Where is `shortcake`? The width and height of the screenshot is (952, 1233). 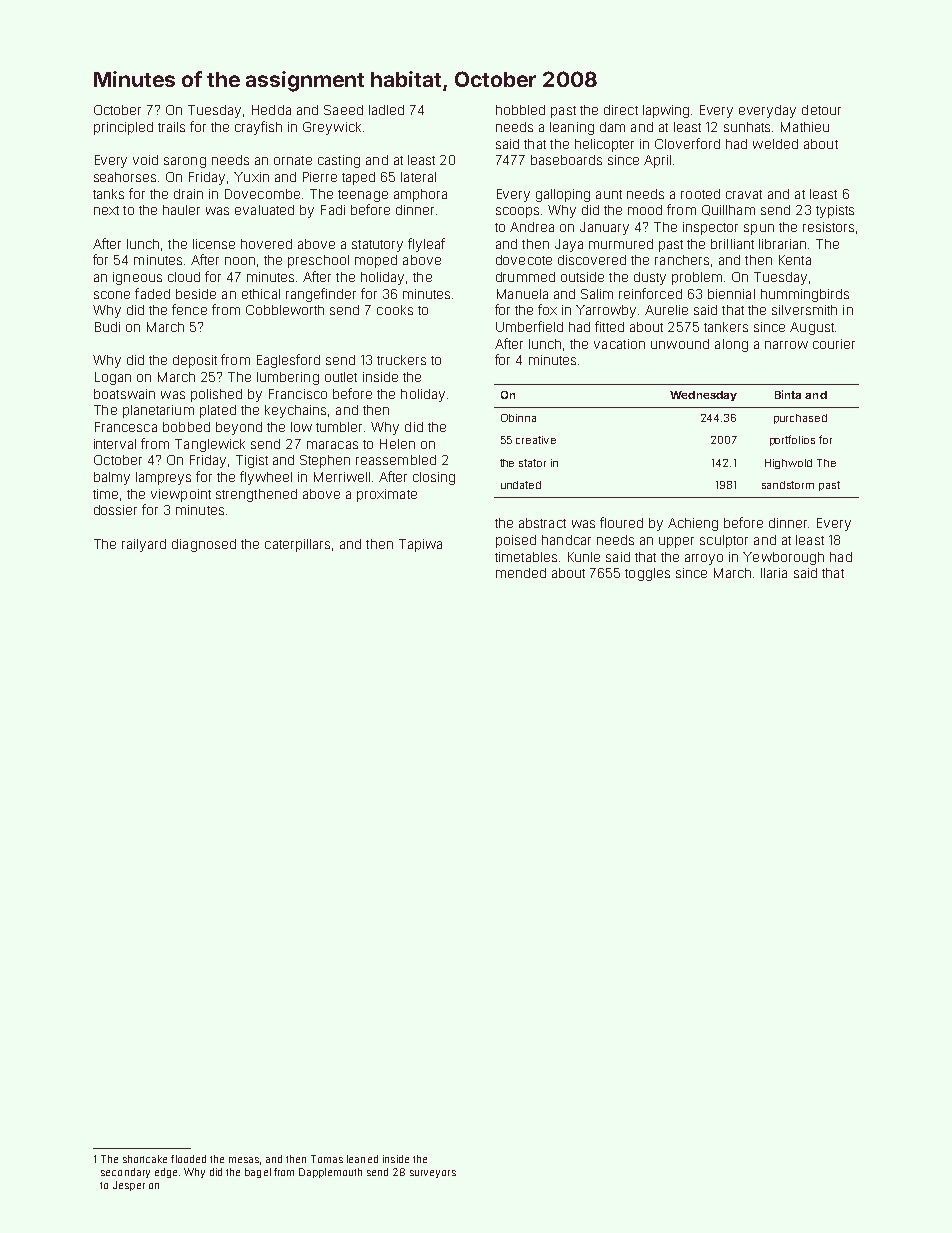
shortcake is located at coordinates (145, 1159).
